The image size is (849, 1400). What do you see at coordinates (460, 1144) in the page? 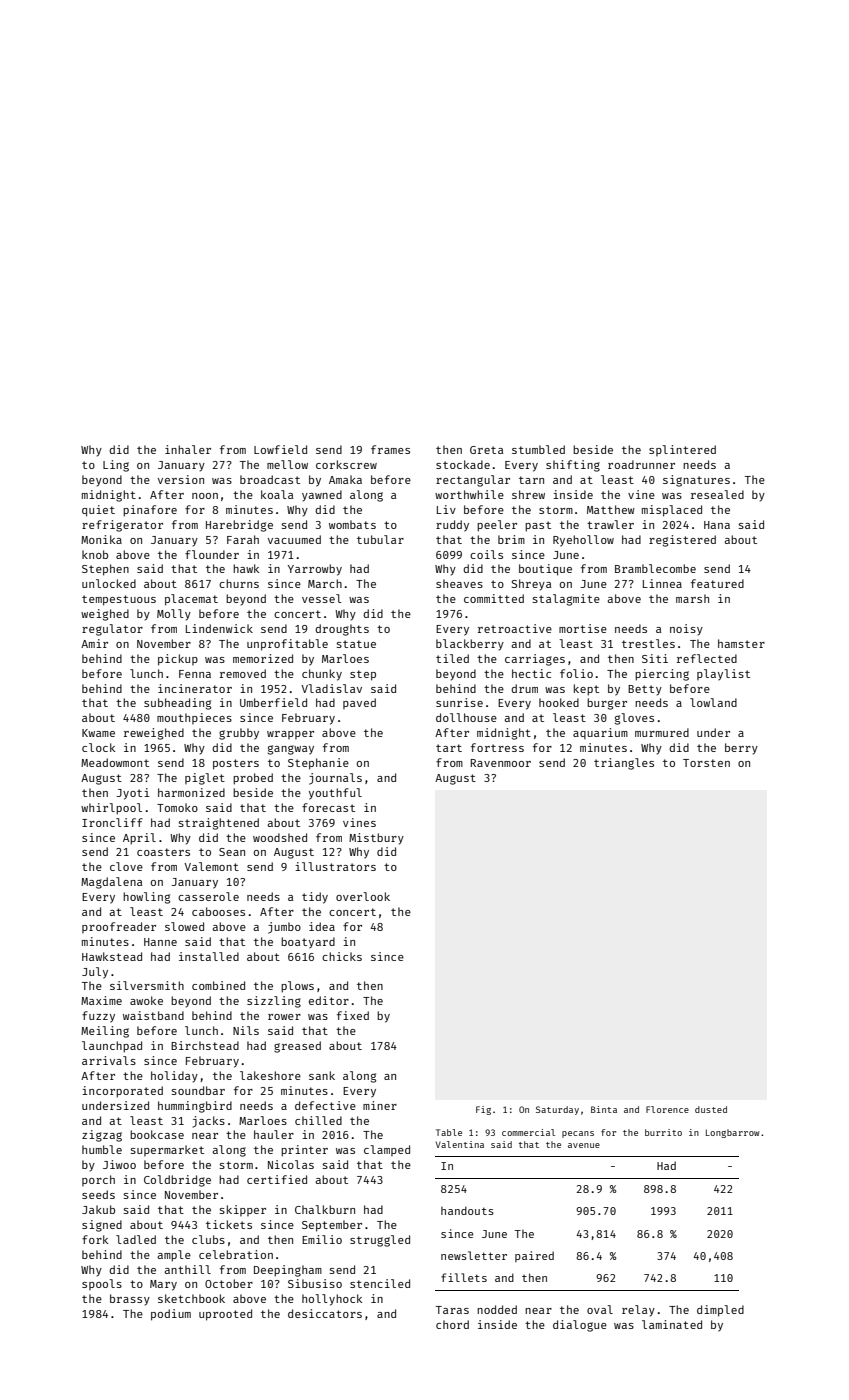
I see `Valentina` at bounding box center [460, 1144].
